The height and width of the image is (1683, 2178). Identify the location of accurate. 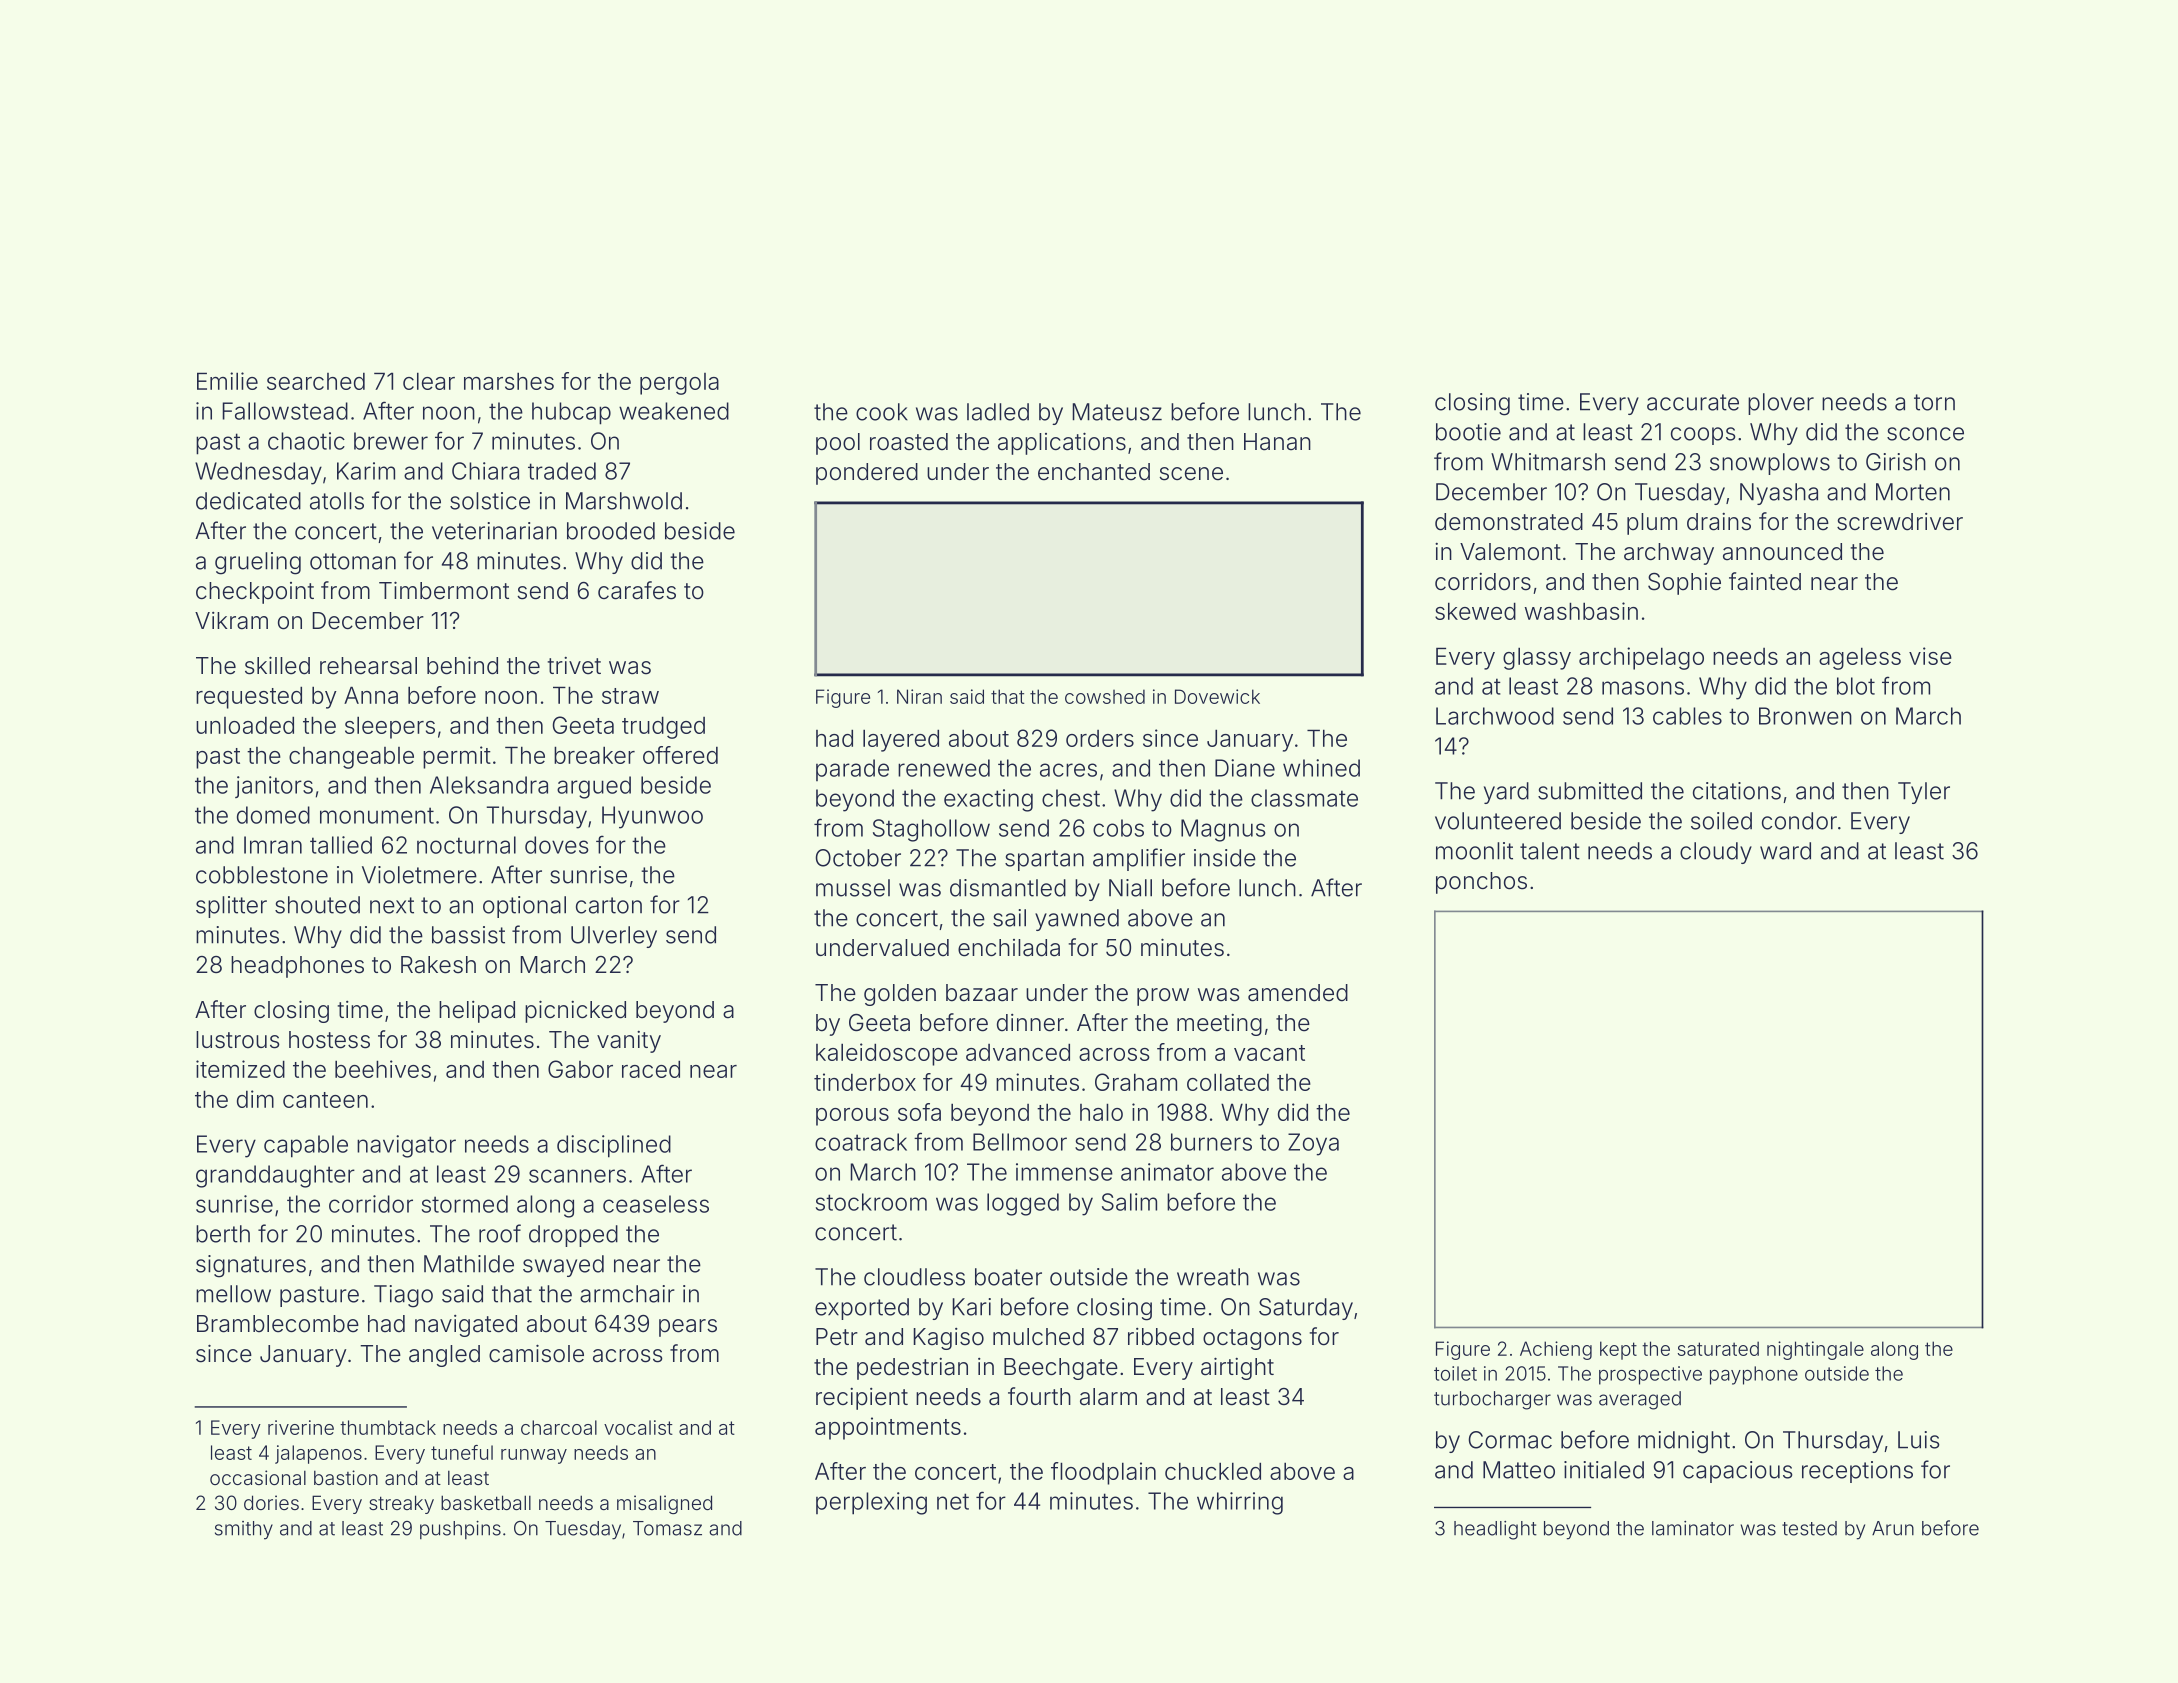
(1693, 402).
